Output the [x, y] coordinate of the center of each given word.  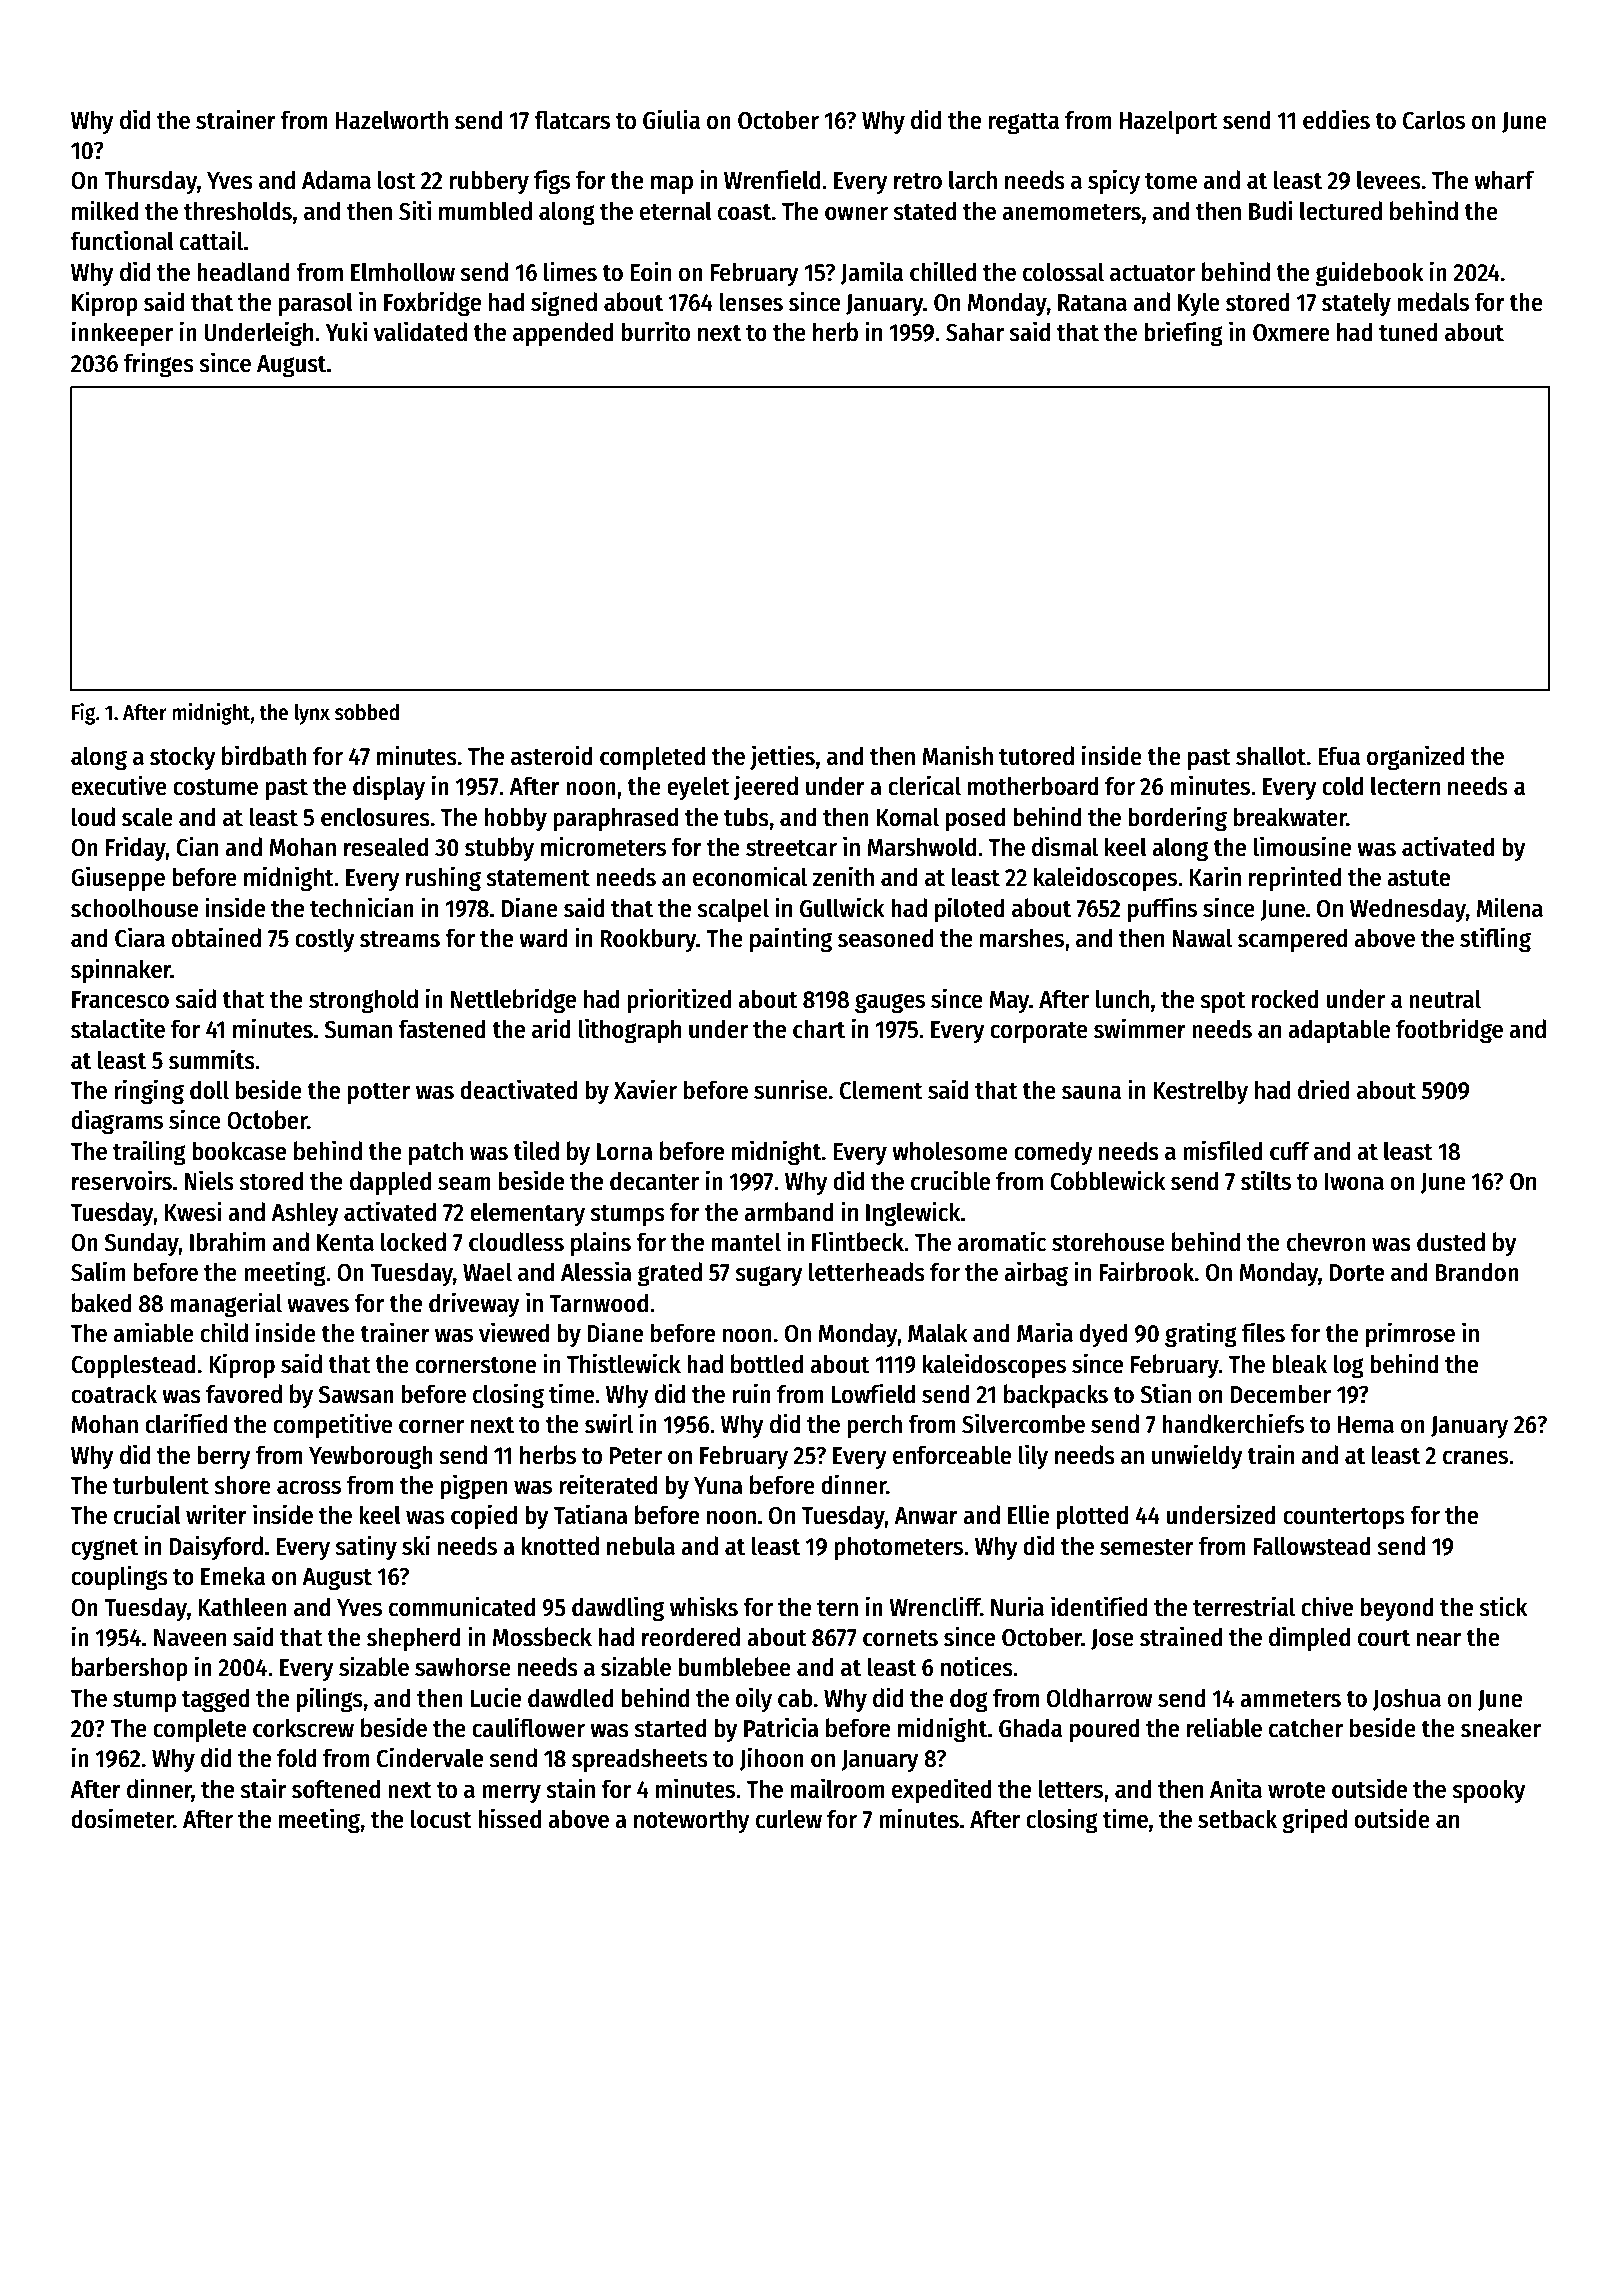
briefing [1183, 334]
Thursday [150, 182]
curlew [789, 1819]
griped [1314, 1821]
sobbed [367, 712]
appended [563, 334]
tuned [1408, 332]
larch [973, 180]
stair [263, 1788]
